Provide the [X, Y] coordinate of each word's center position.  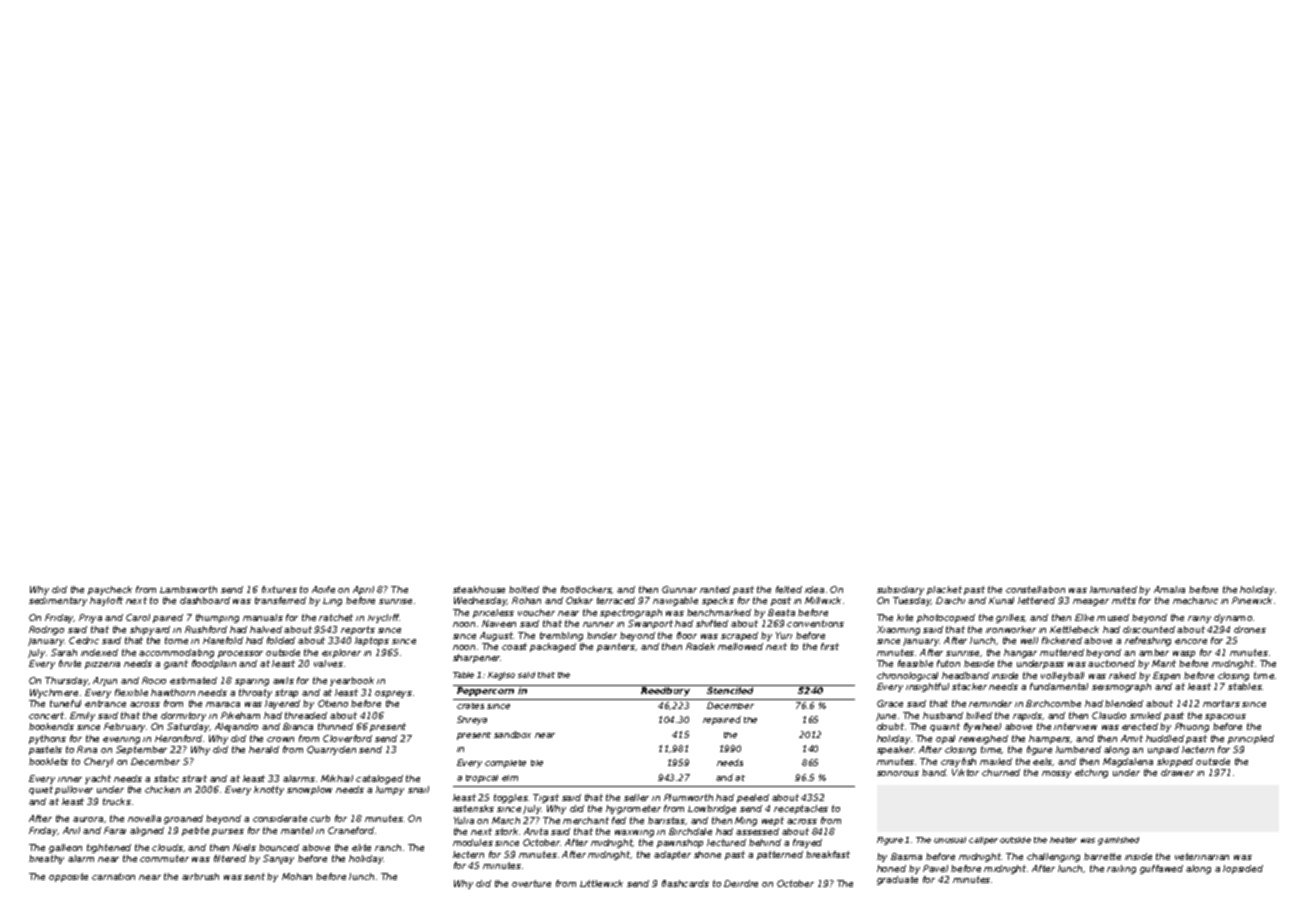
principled [1251, 739]
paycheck [110, 590]
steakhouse [479, 589]
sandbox [512, 734]
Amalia [1169, 589]
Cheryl [98, 762]
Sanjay [278, 859]
